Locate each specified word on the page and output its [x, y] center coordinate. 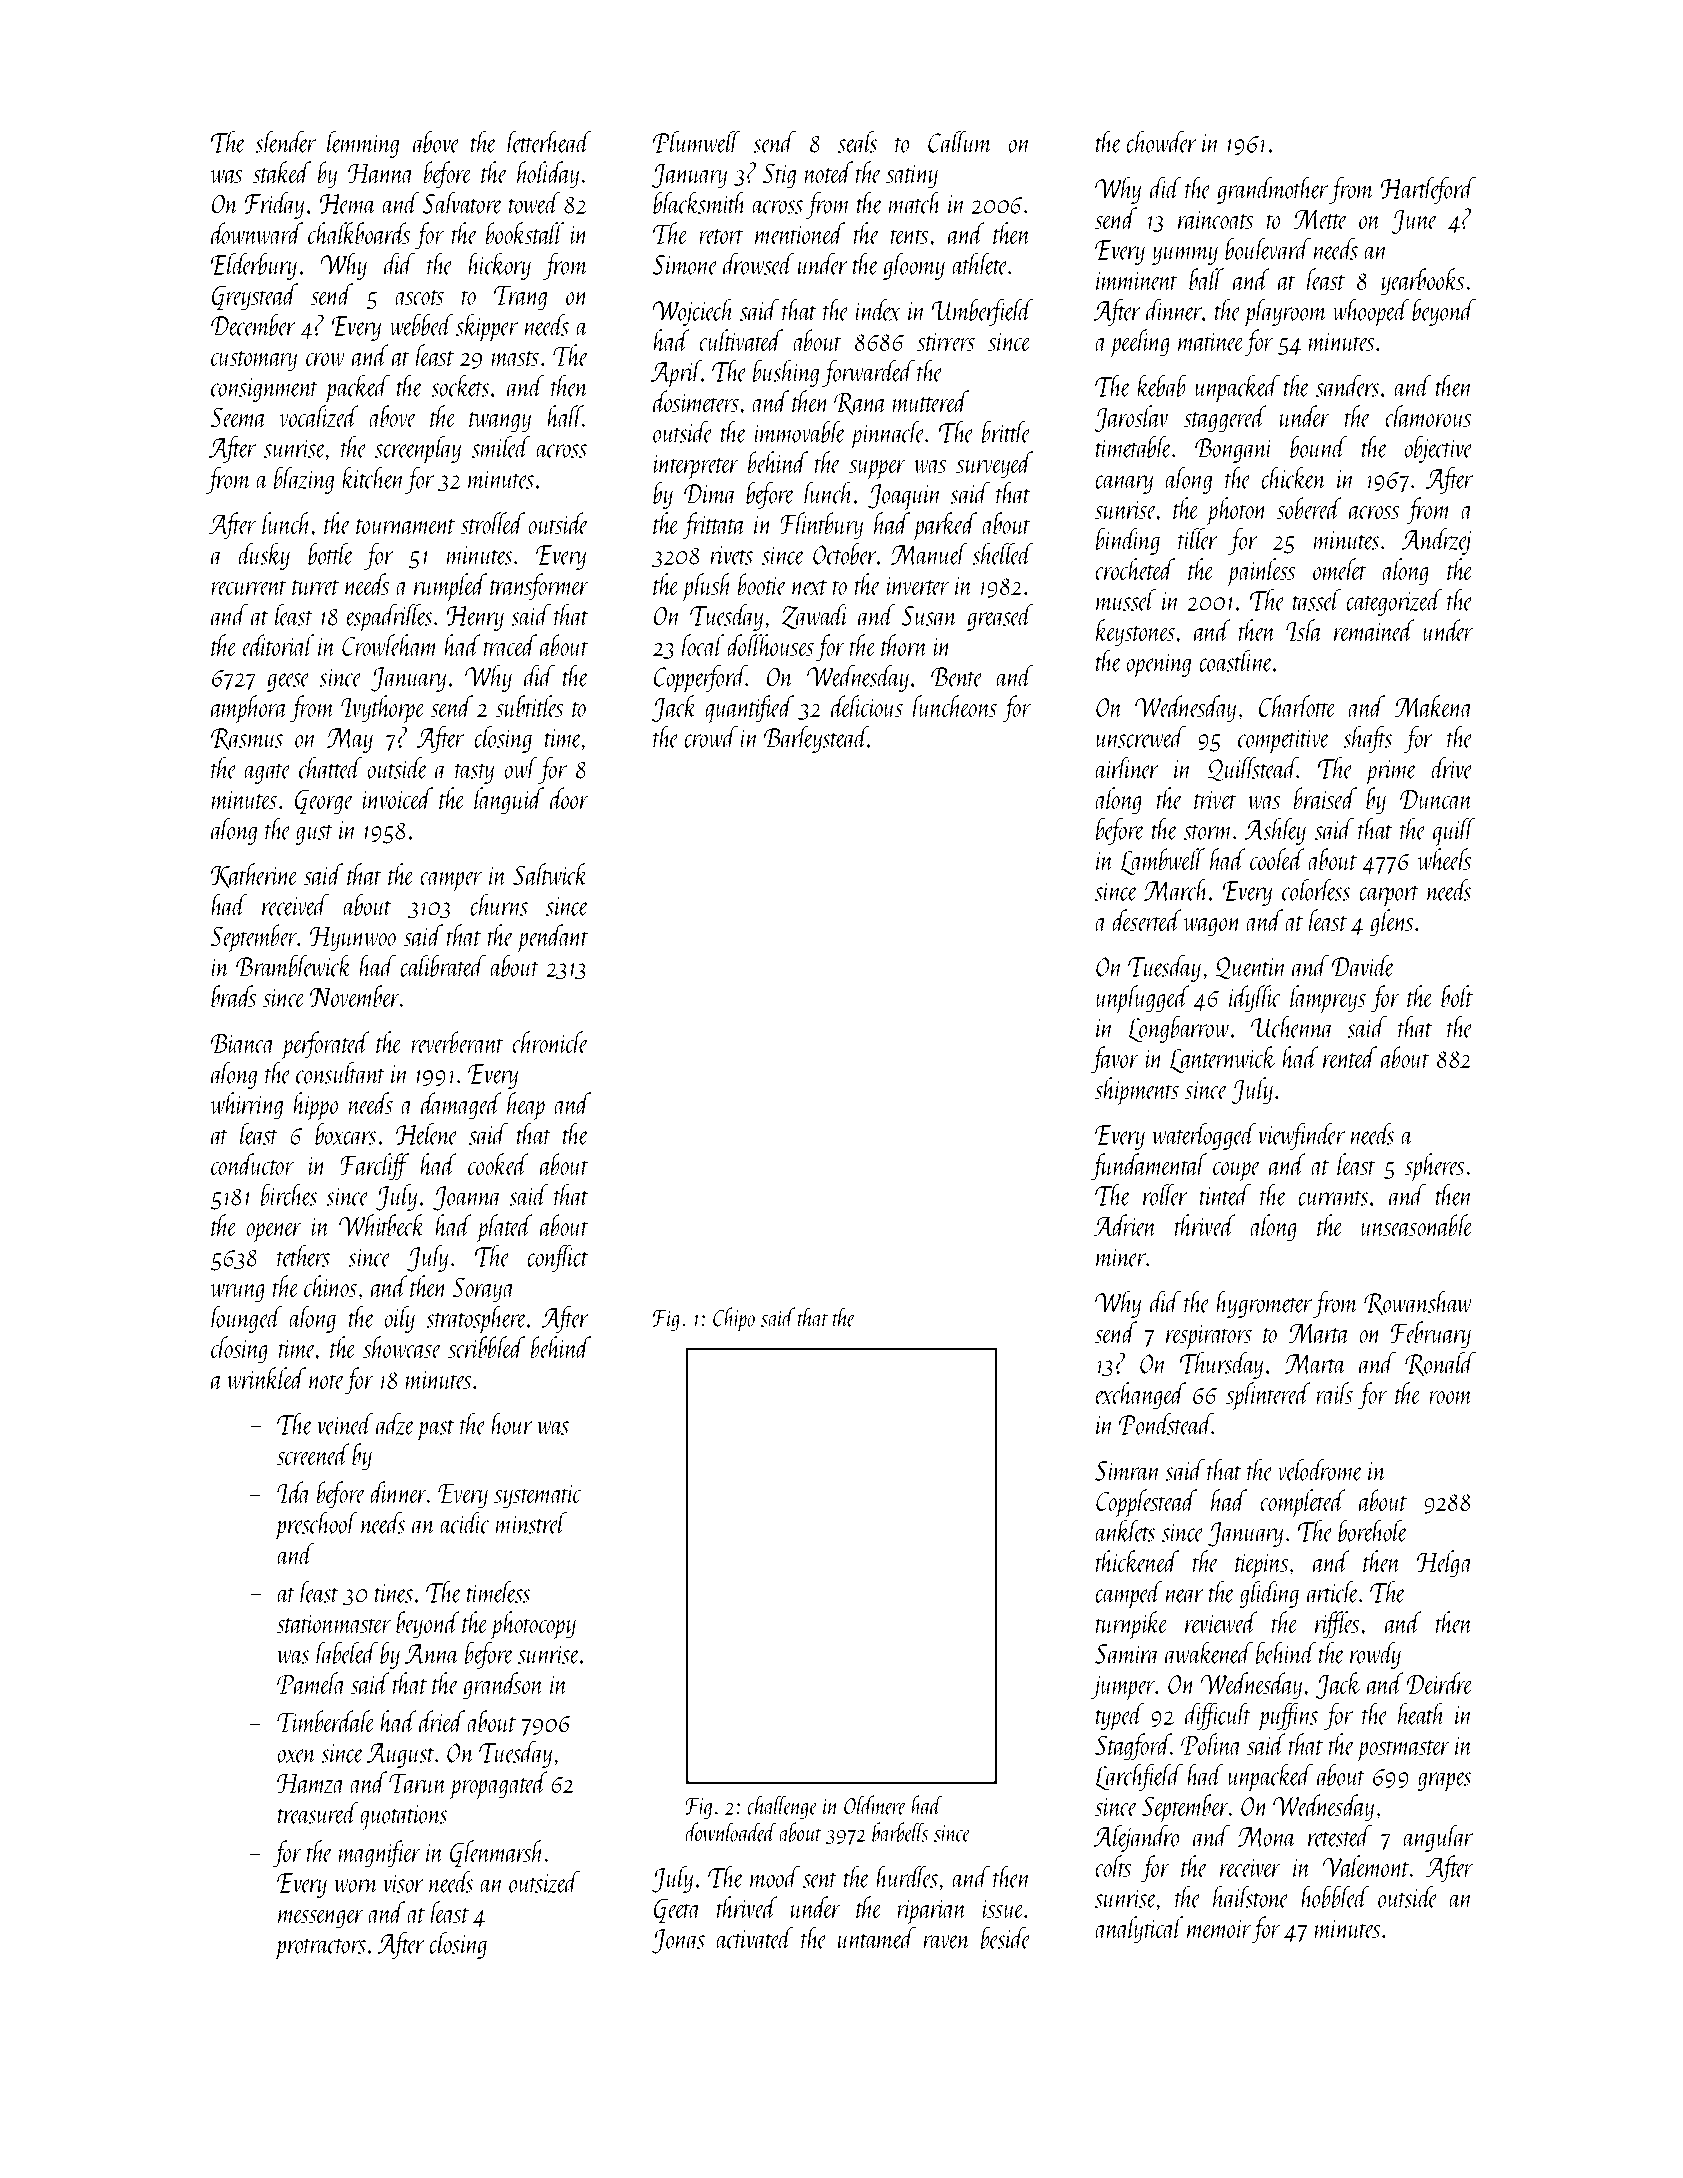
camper [451, 881]
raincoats [1215, 219]
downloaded [731, 1832]
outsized [544, 1882]
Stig [779, 176]
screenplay [418, 450]
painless [1261, 572]
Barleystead [816, 739]
